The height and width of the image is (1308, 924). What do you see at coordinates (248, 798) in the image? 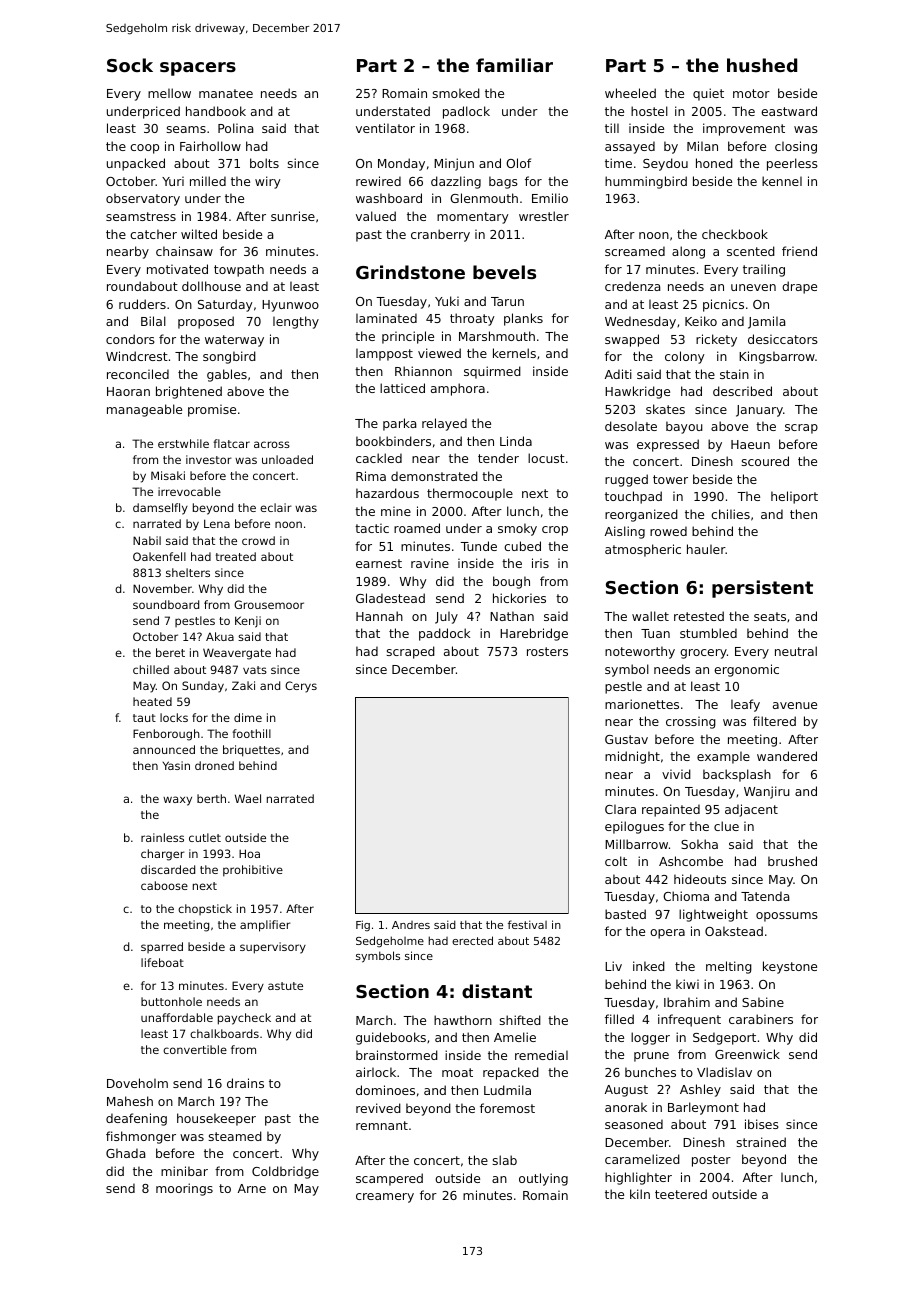
I see `Wael` at bounding box center [248, 798].
